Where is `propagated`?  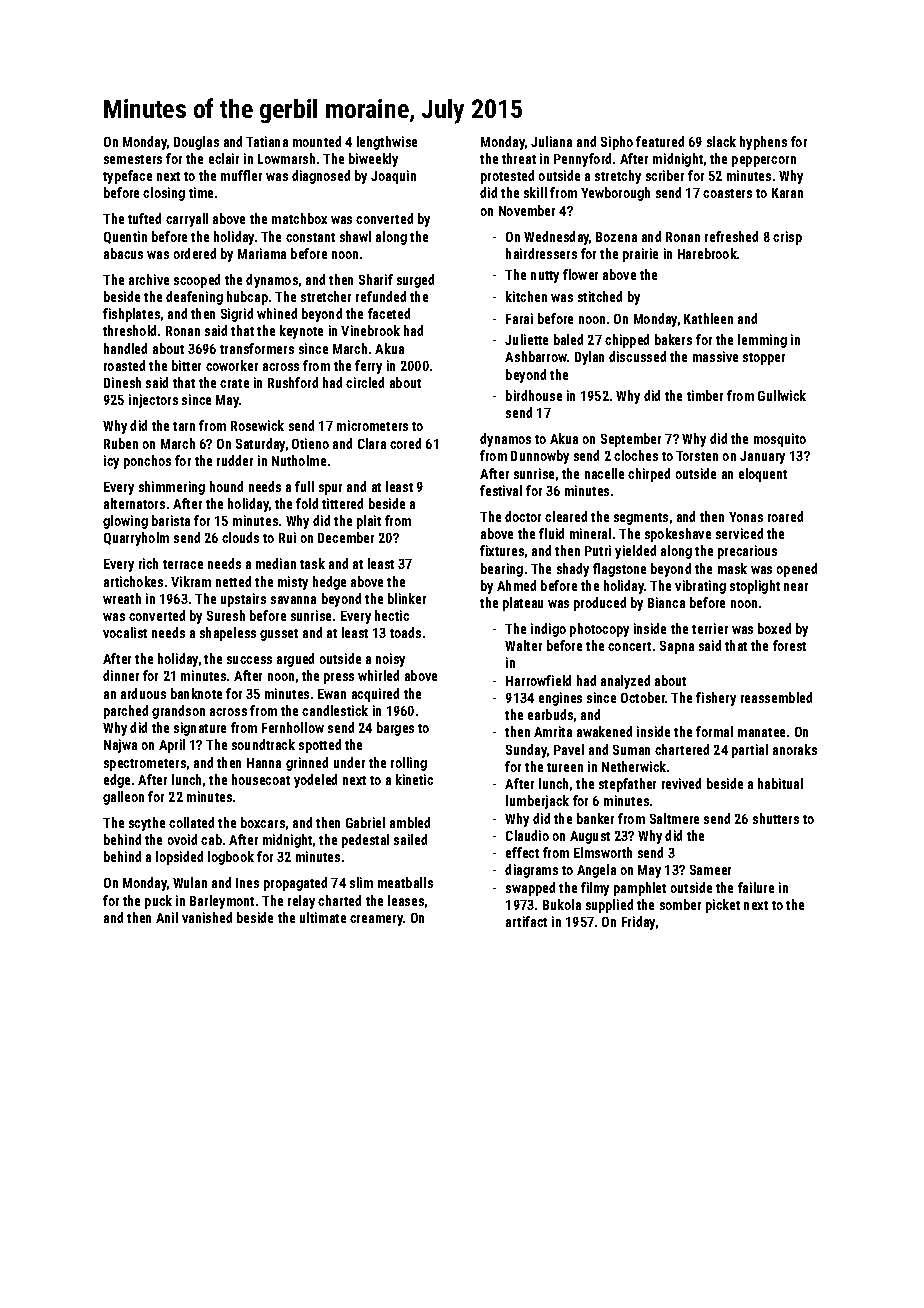 propagated is located at coordinates (295, 884).
